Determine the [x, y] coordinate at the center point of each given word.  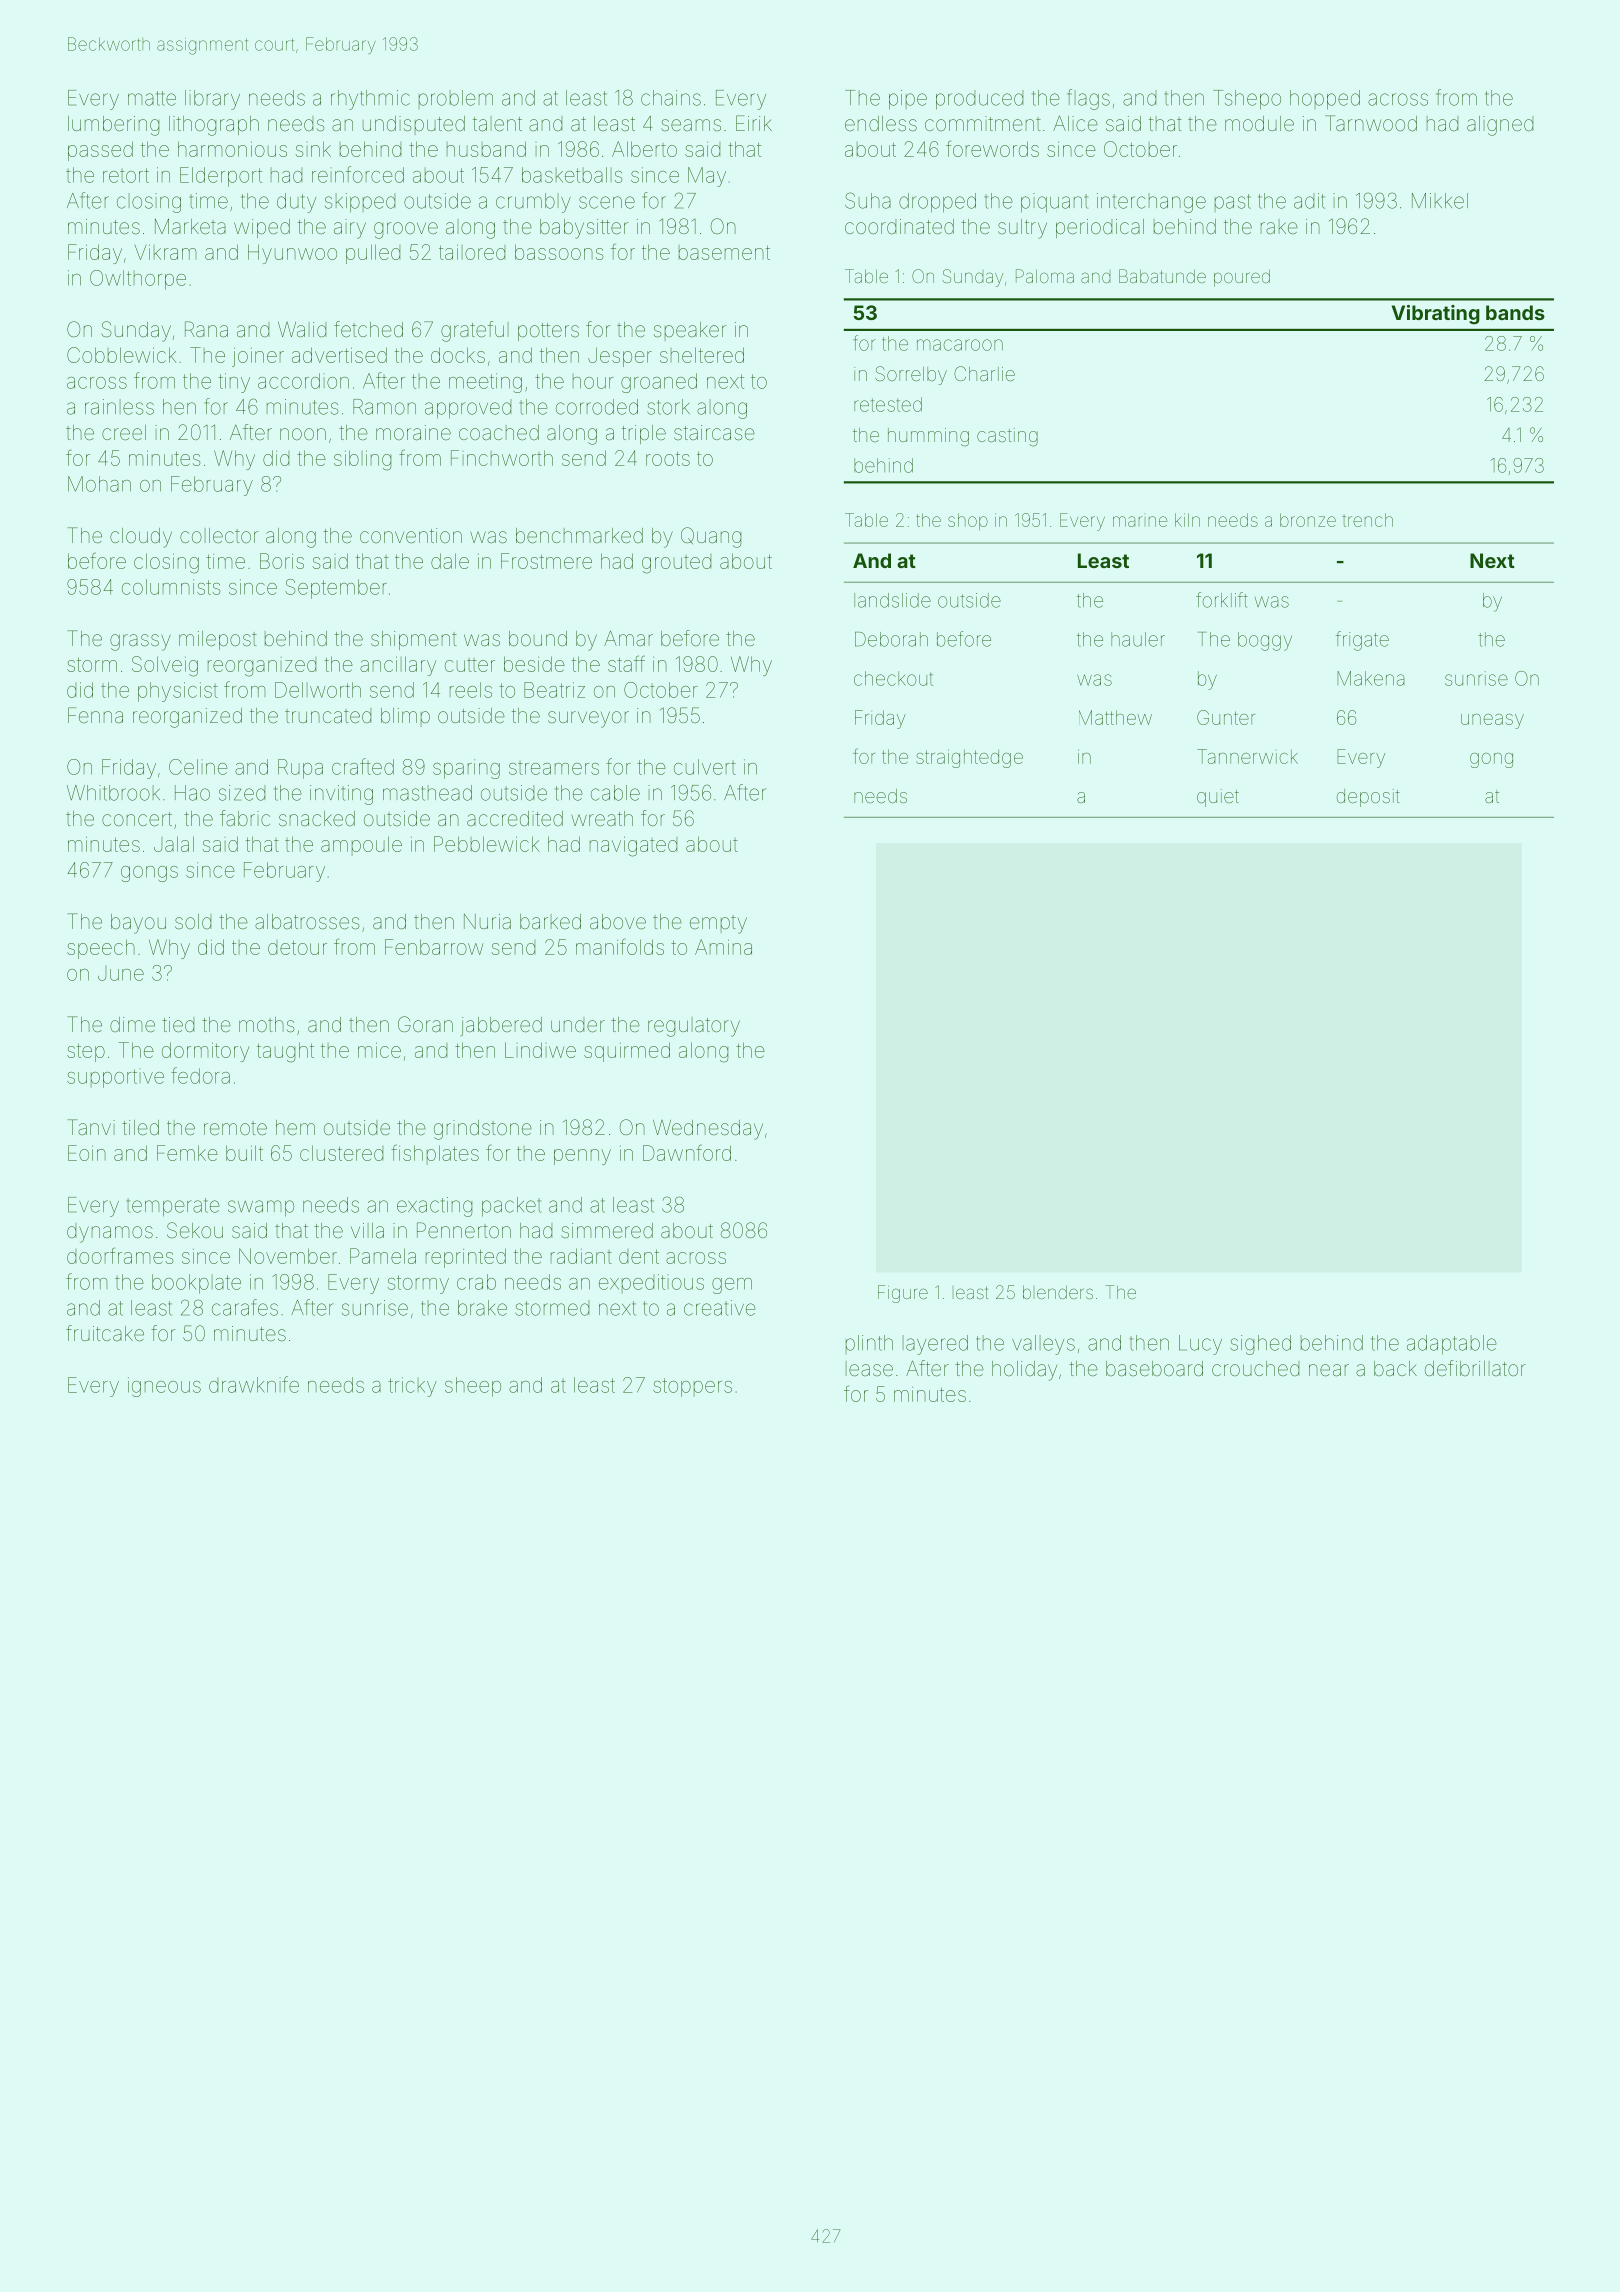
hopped [1325, 100]
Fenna [95, 715]
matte [152, 98]
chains [671, 98]
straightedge [969, 758]
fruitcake [105, 1333]
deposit [1368, 798]
